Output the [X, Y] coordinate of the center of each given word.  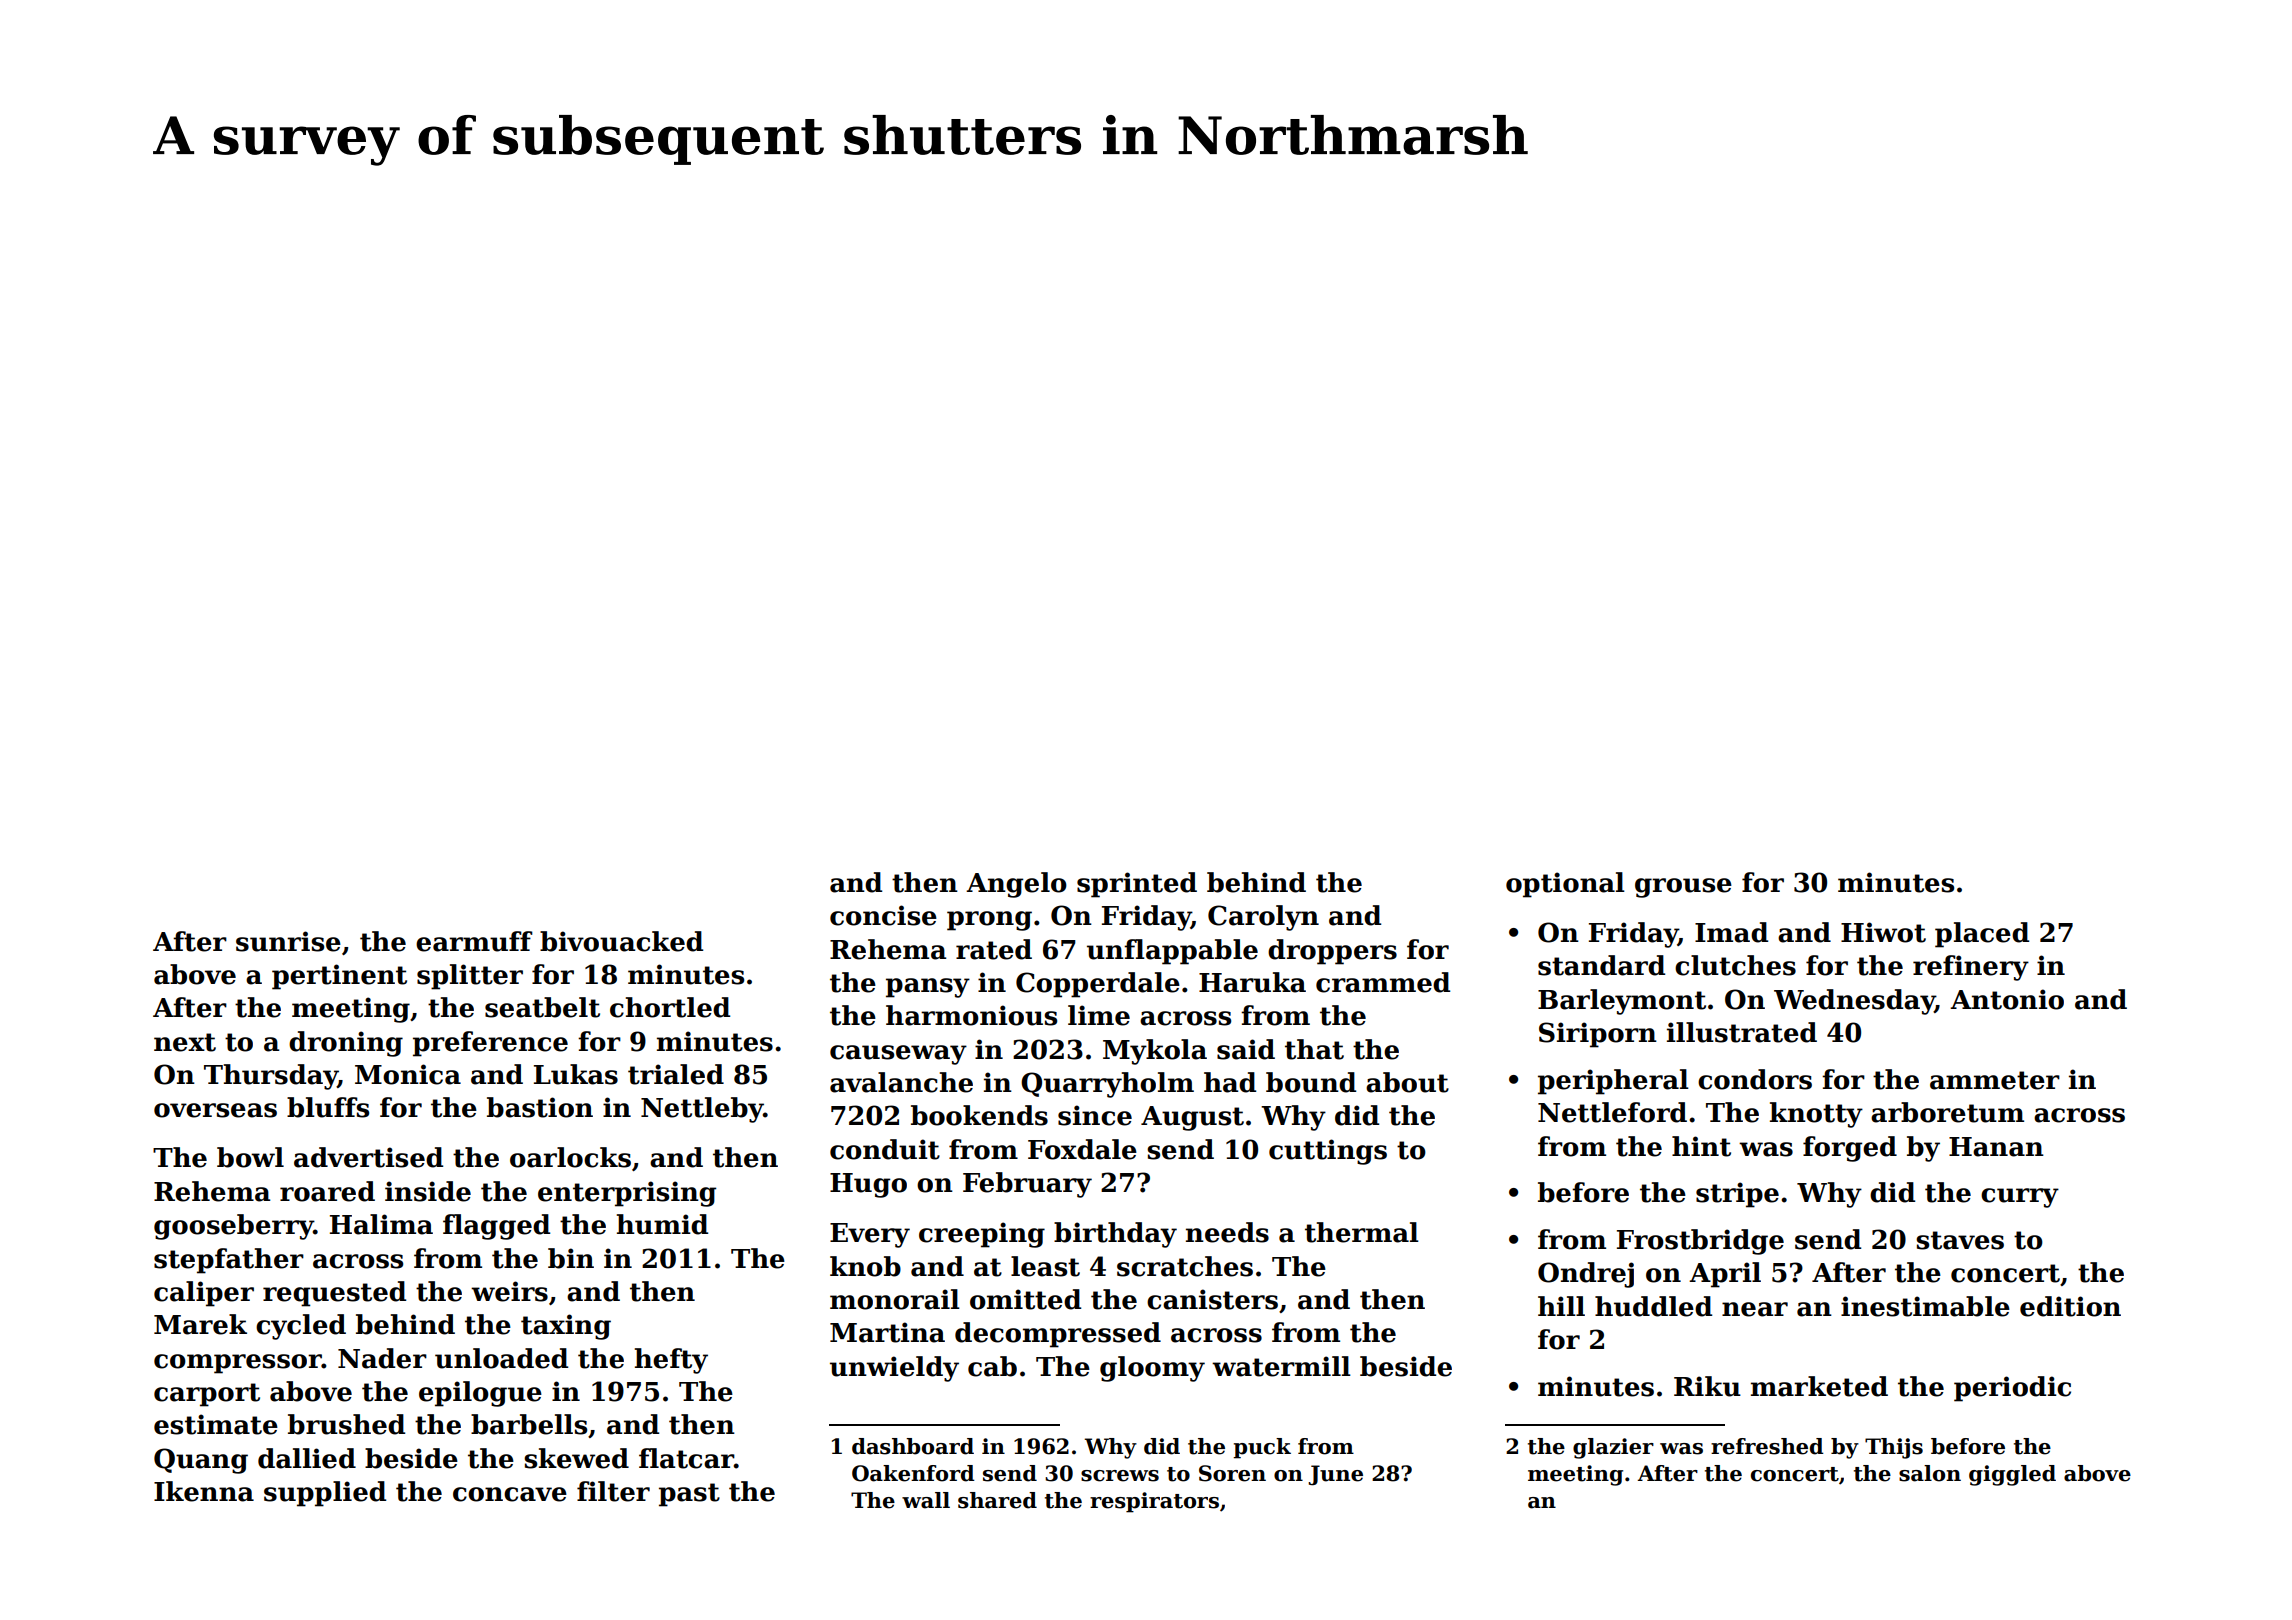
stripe [1737, 1195]
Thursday [271, 1077]
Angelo [1016, 885]
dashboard [913, 1446]
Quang [201, 1461]
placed [1982, 935]
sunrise [288, 941]
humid [662, 1224]
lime [1099, 1015]
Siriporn [1598, 1035]
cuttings [1328, 1152]
